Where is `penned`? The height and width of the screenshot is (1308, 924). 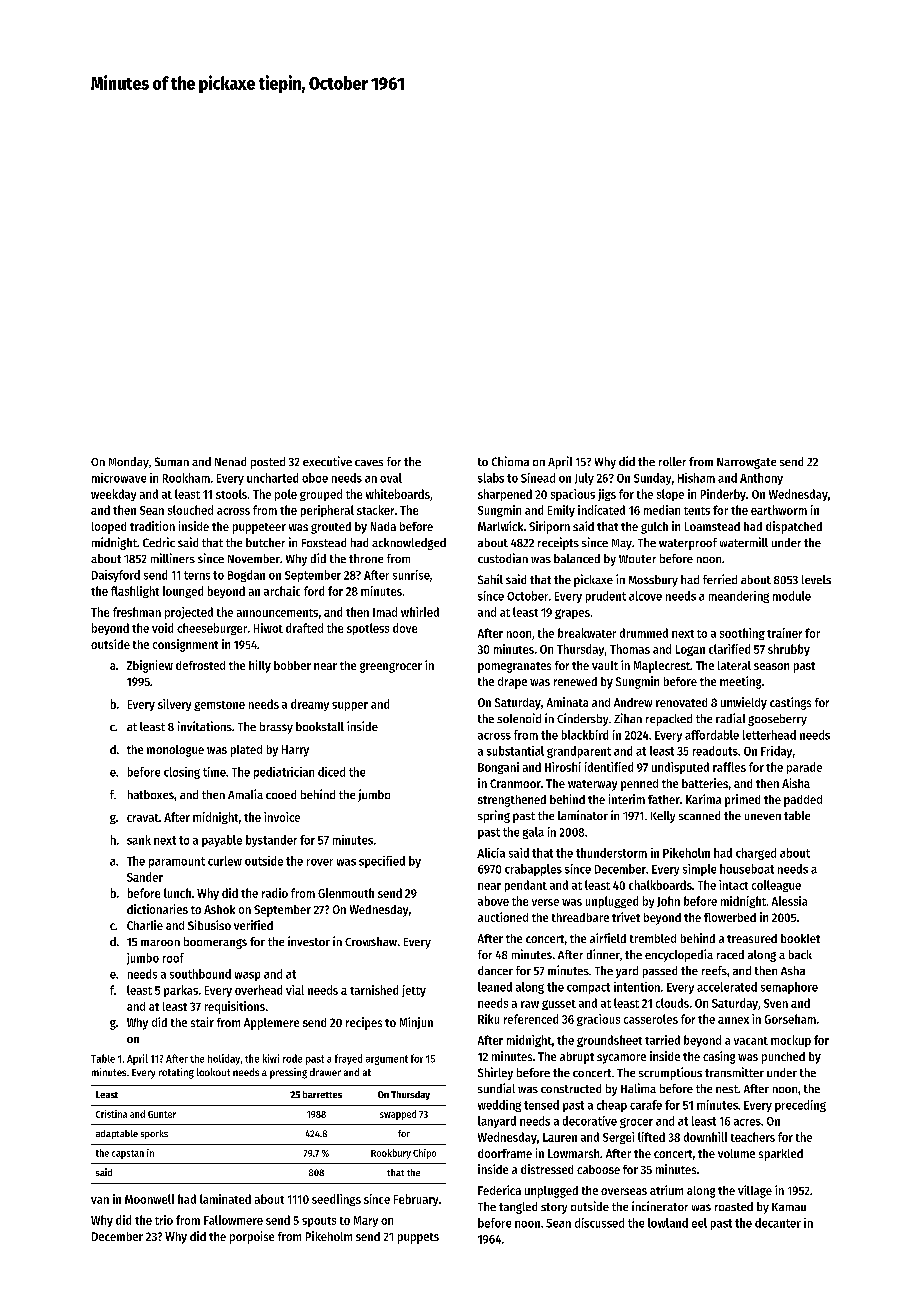 penned is located at coordinates (639, 785).
